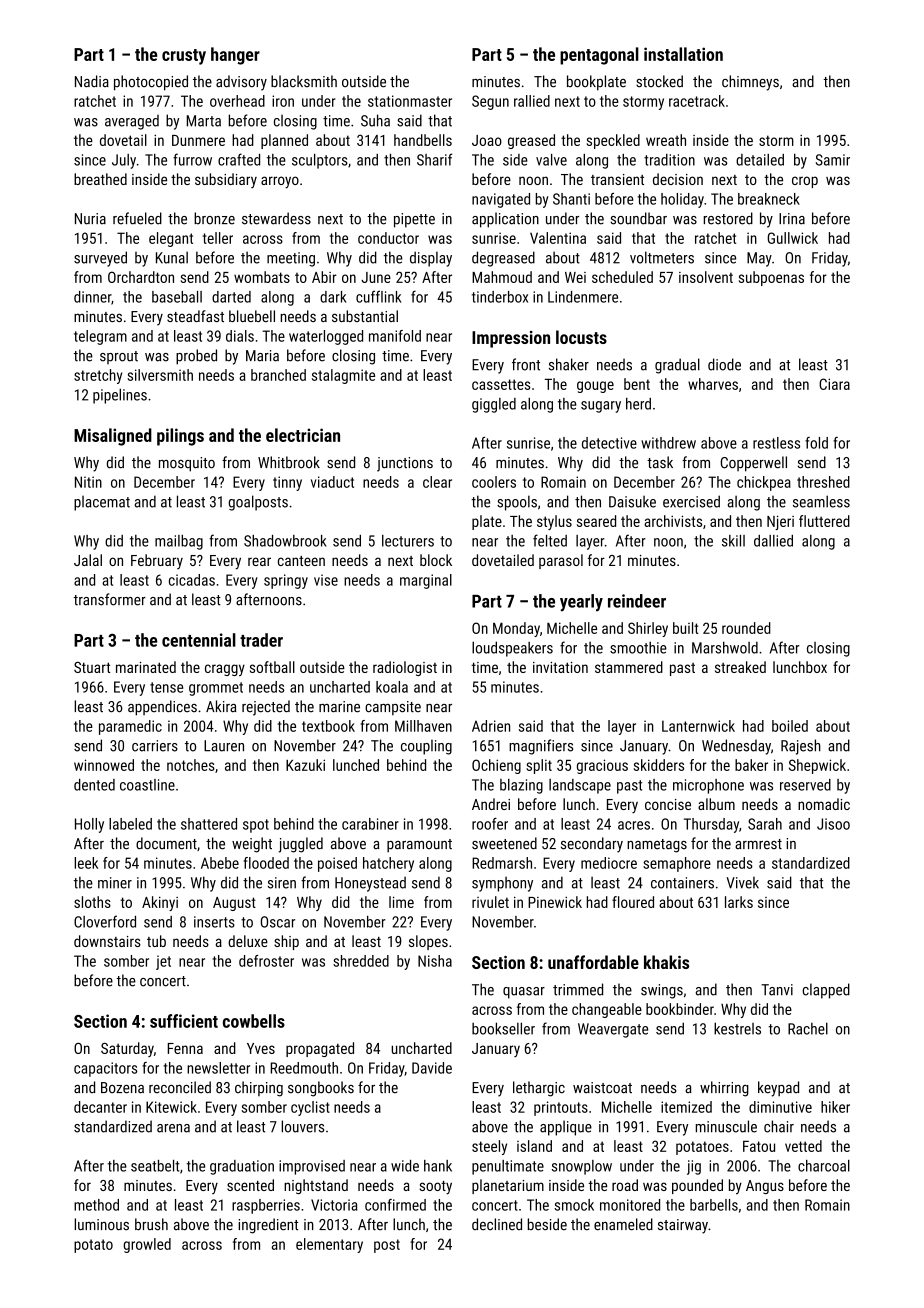 Image resolution: width=924 pixels, height=1308 pixels. I want to click on pipette, so click(414, 220).
